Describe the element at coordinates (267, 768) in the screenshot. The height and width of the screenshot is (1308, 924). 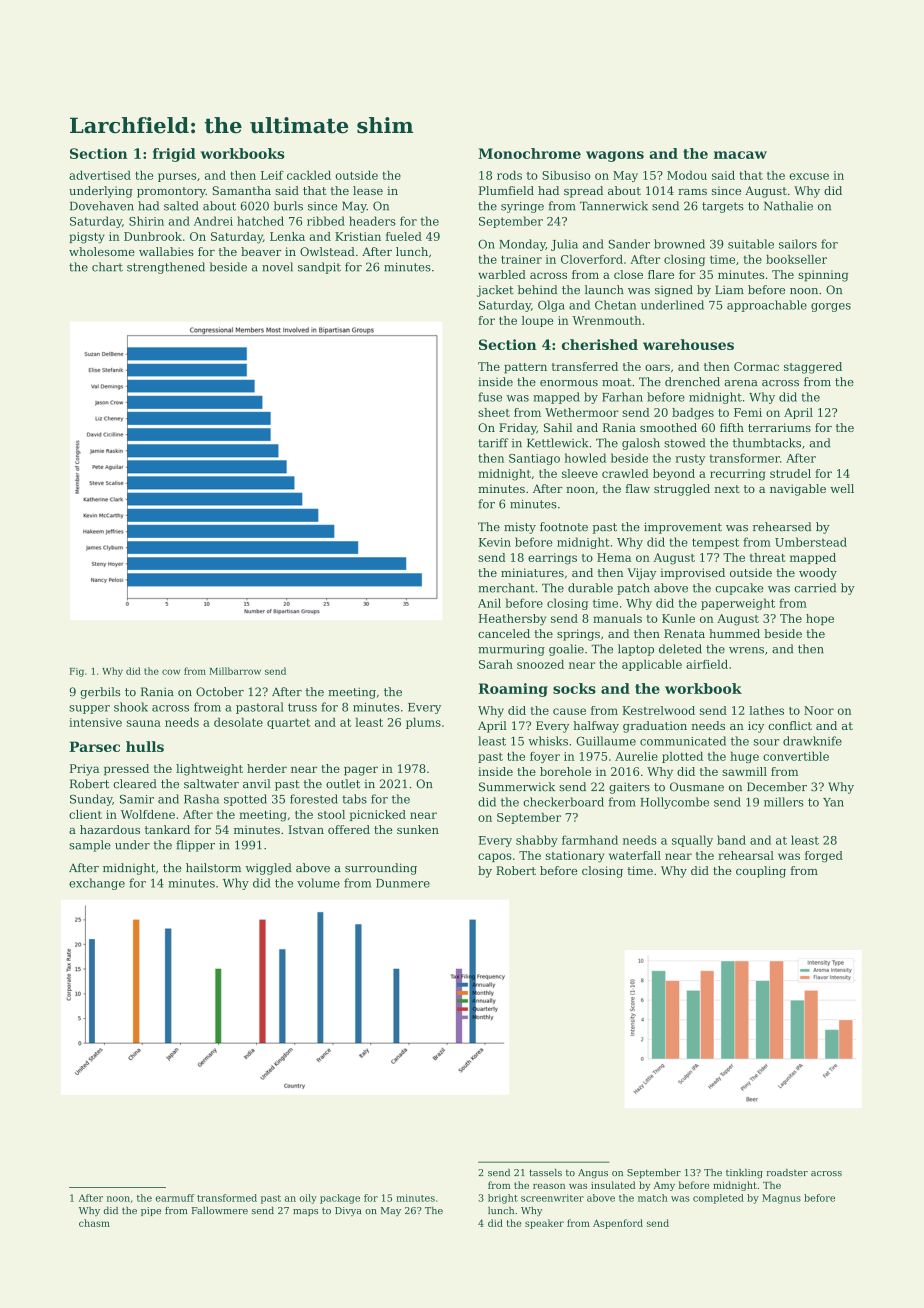
I see `herder` at that location.
